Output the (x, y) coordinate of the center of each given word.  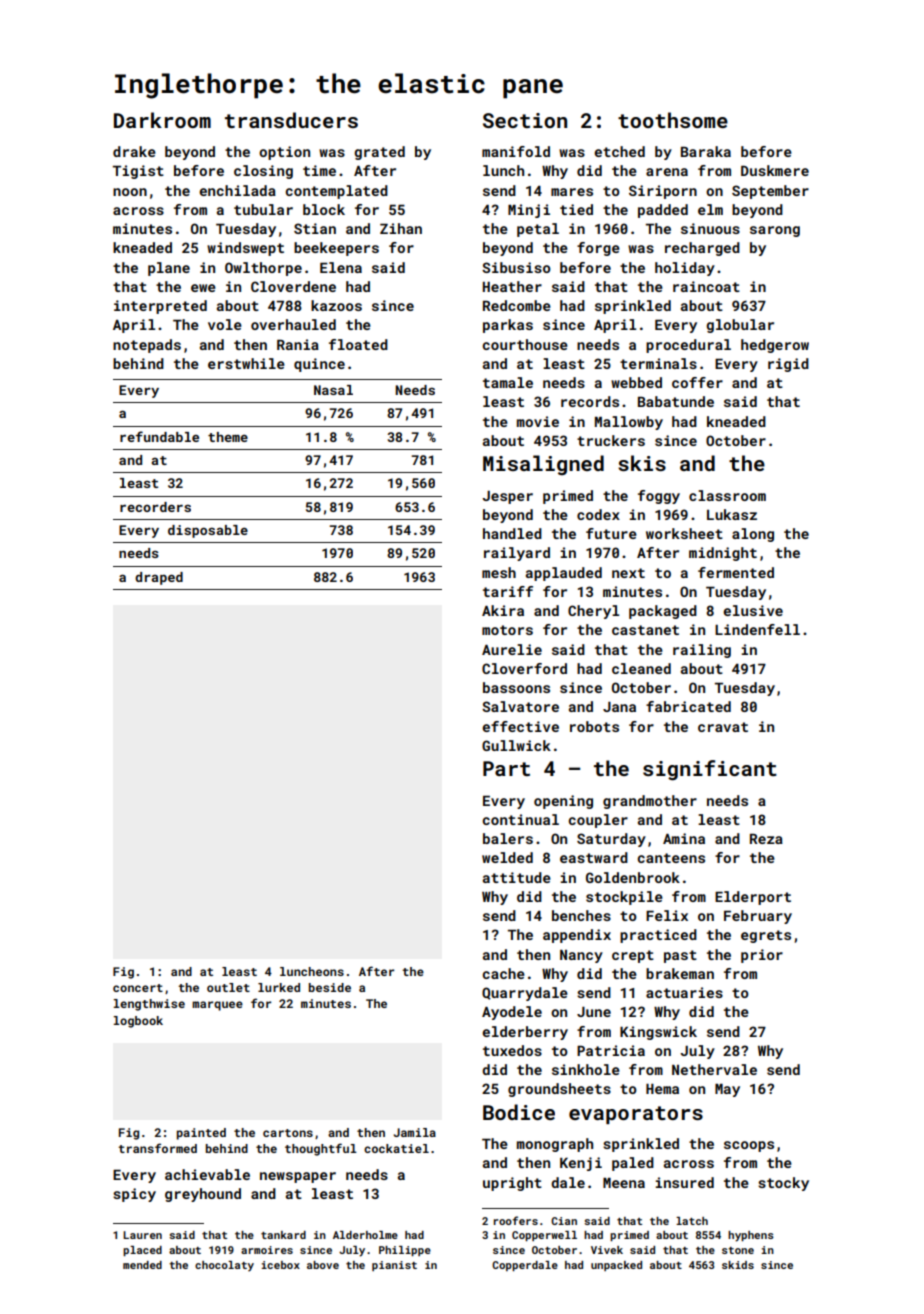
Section (525, 120)
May (727, 1090)
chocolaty (224, 1266)
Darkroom (162, 120)
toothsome (673, 120)
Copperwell (544, 1236)
